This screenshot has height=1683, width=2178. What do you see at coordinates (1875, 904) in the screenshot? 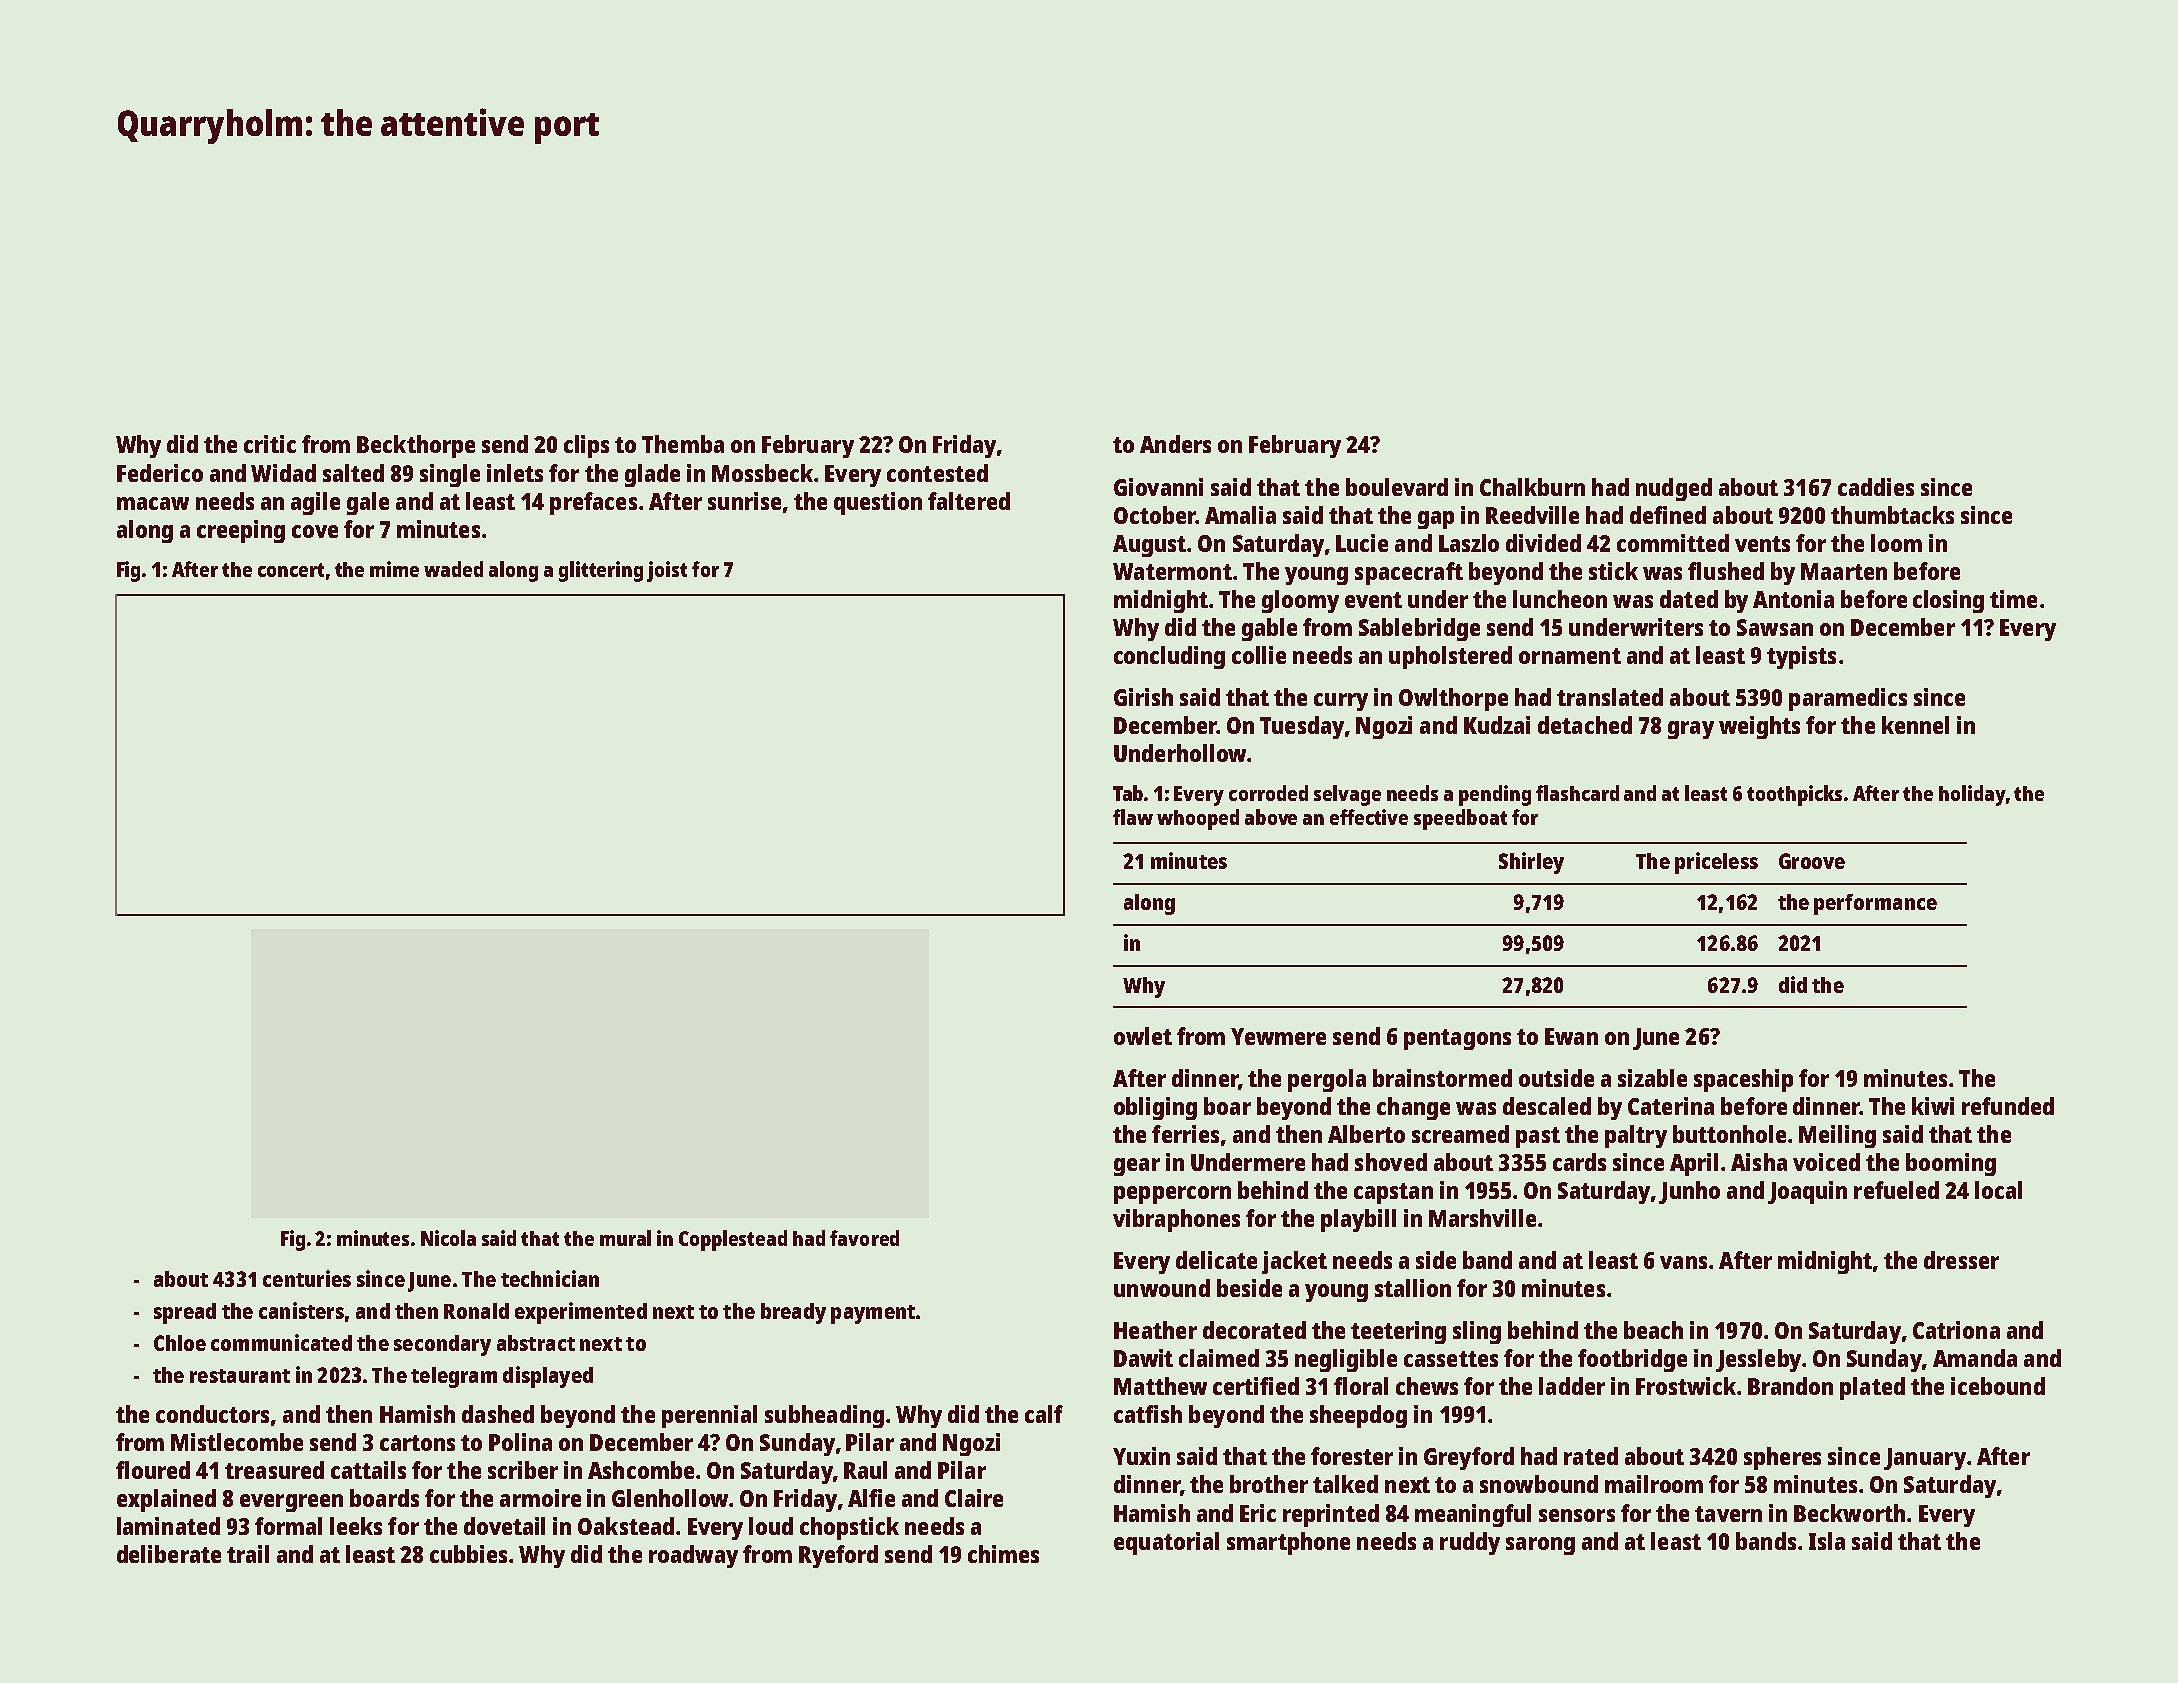
I see `performance` at bounding box center [1875, 904].
